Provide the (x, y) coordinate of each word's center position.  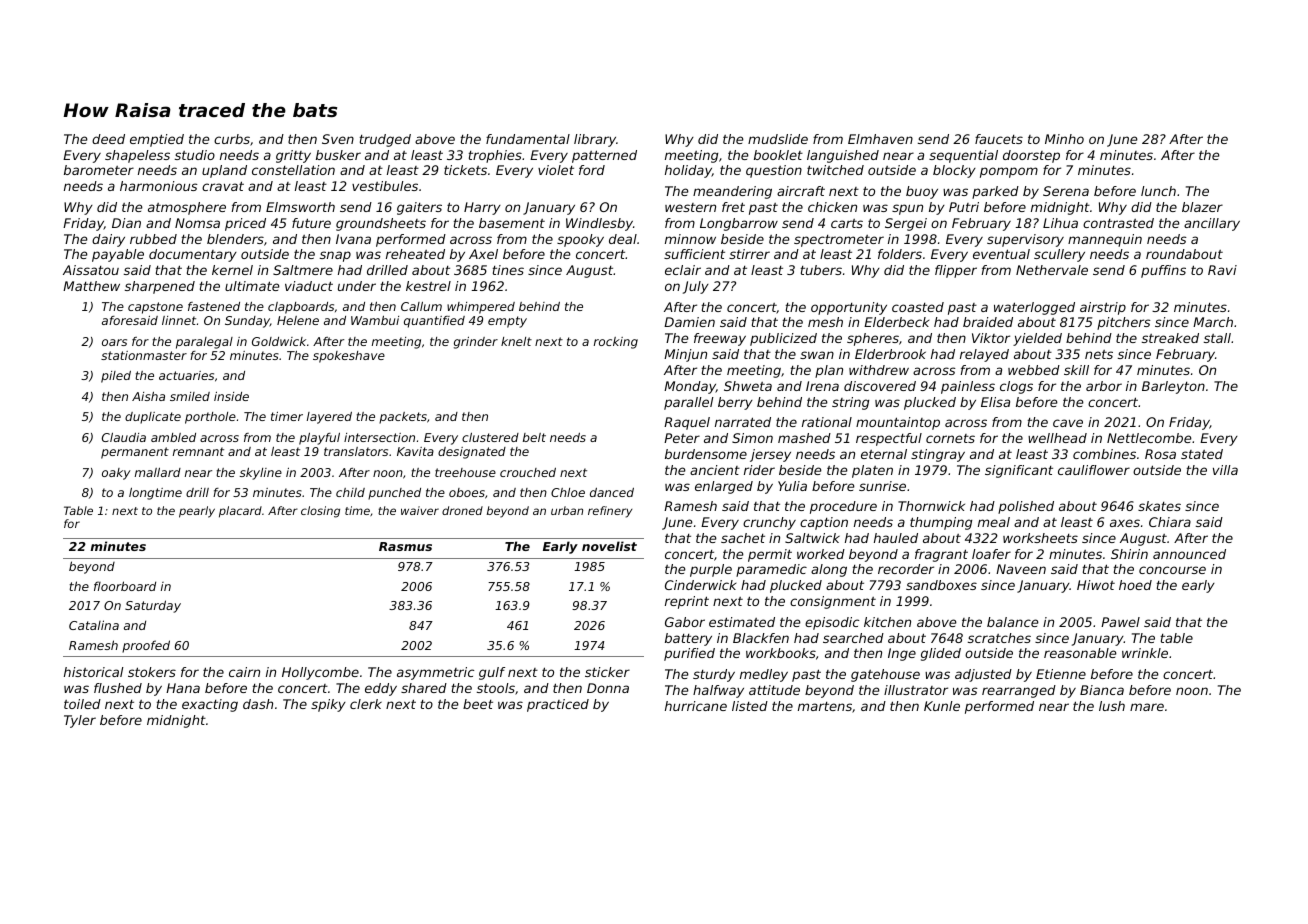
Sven (338, 139)
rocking (616, 343)
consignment (833, 602)
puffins (1163, 271)
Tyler (80, 721)
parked (995, 192)
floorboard (125, 586)
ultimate (252, 286)
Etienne (1061, 674)
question (774, 171)
